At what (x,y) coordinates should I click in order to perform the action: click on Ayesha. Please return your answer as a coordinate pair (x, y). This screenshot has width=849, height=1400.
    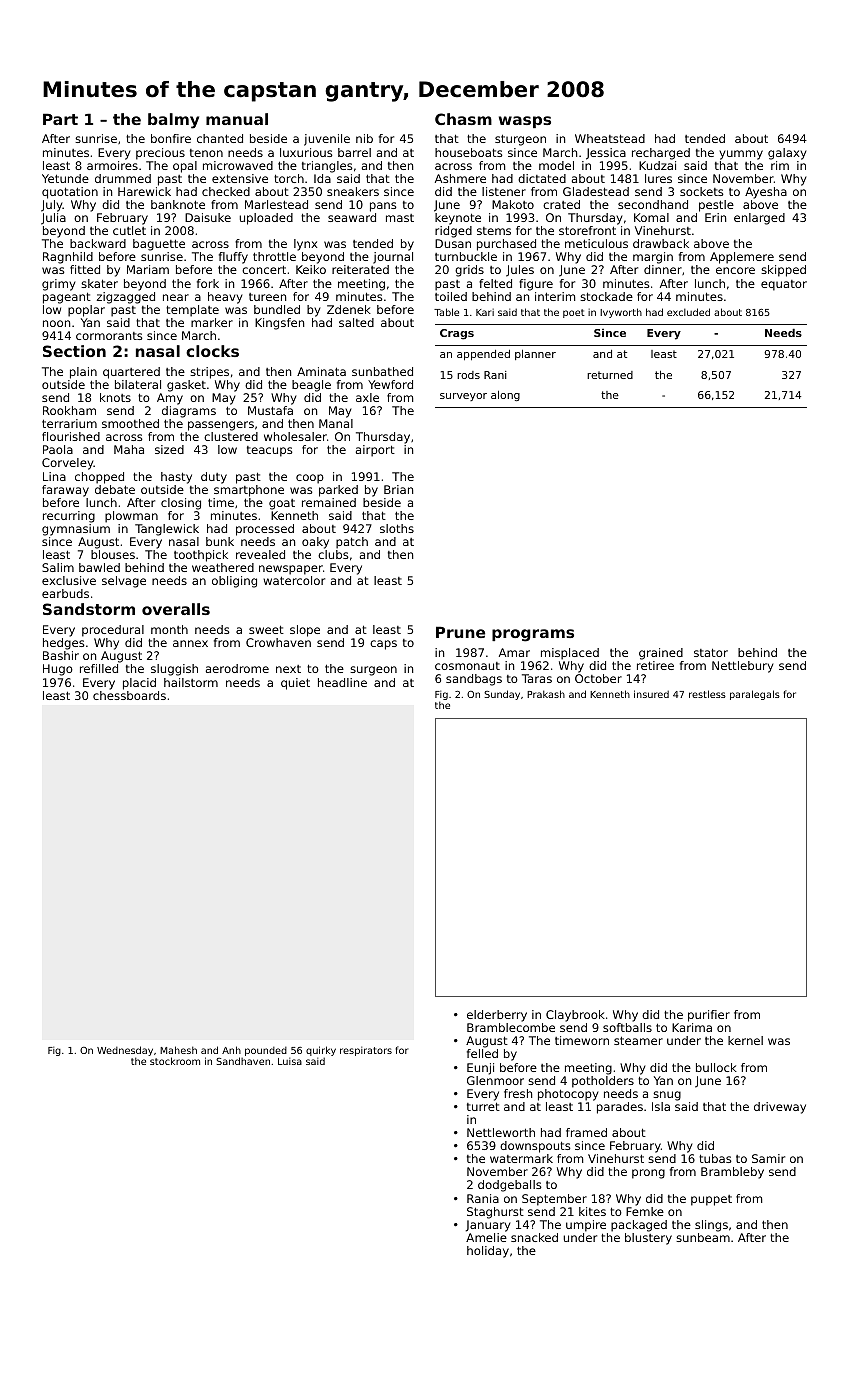
    Looking at the image, I should click on (766, 193).
